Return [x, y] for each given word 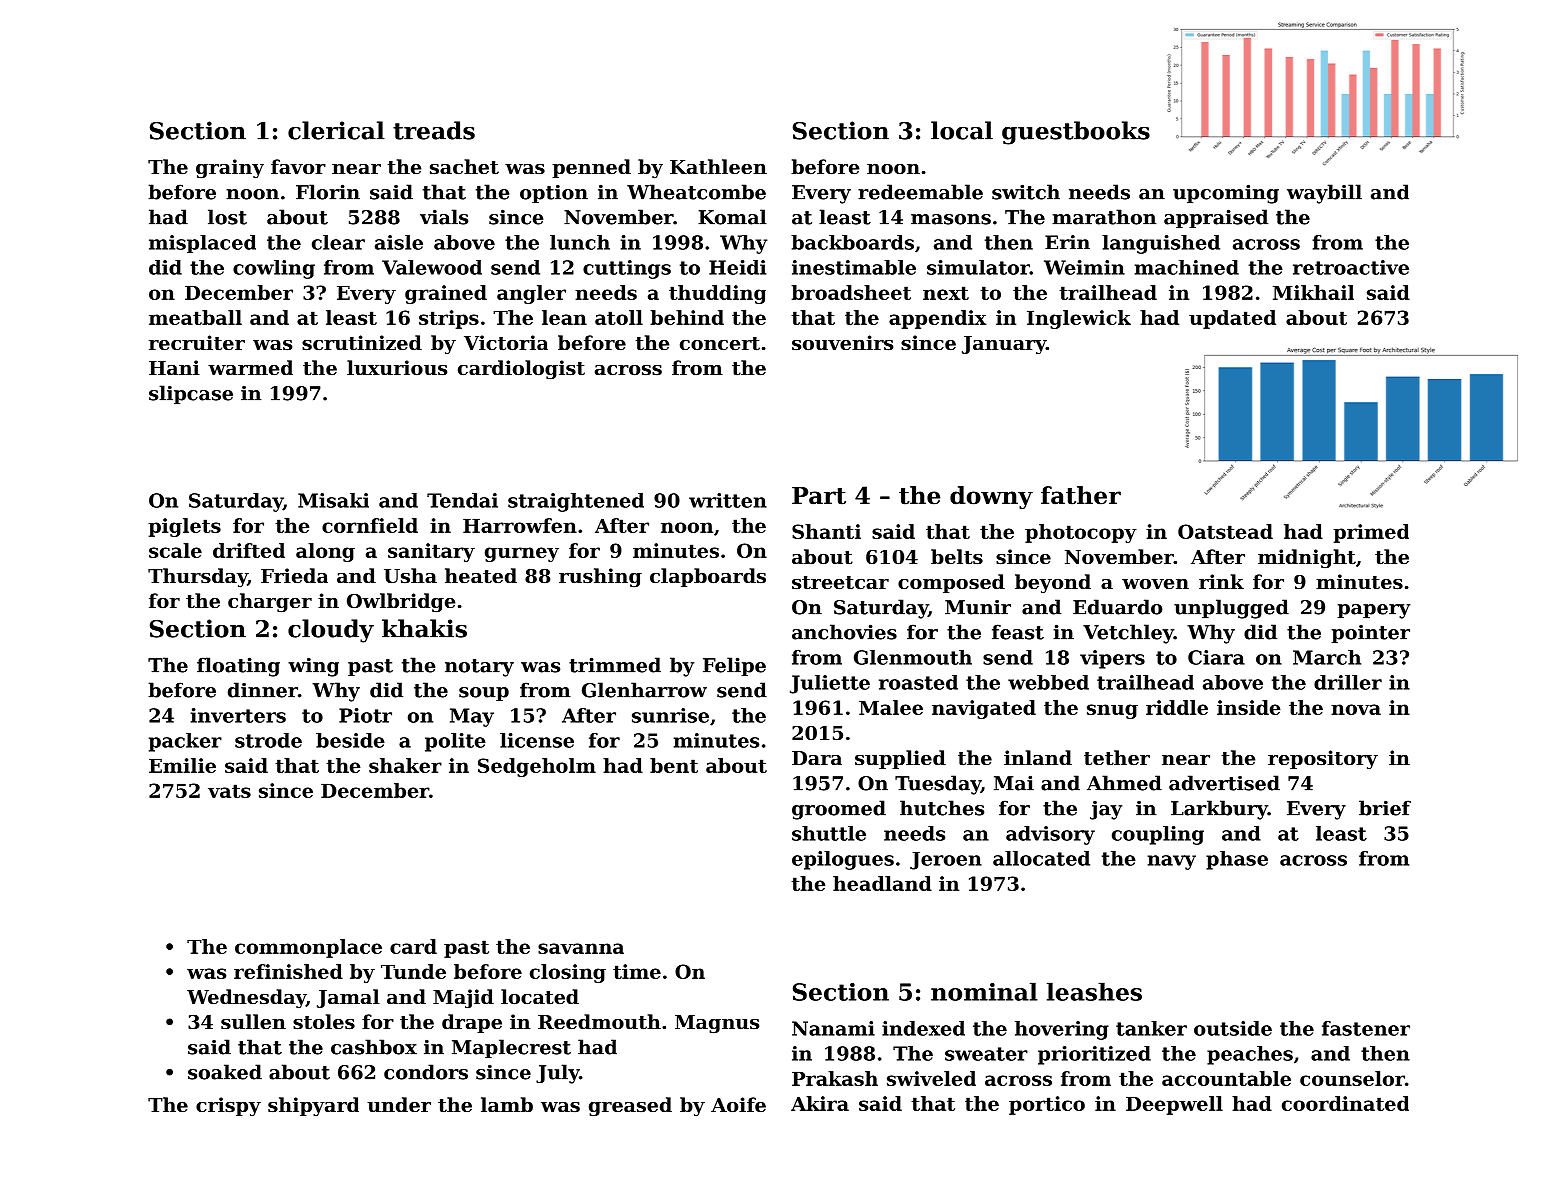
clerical [336, 130]
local [962, 130]
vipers [1112, 659]
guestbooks [1076, 133]
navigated [984, 709]
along [325, 552]
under [399, 1104]
